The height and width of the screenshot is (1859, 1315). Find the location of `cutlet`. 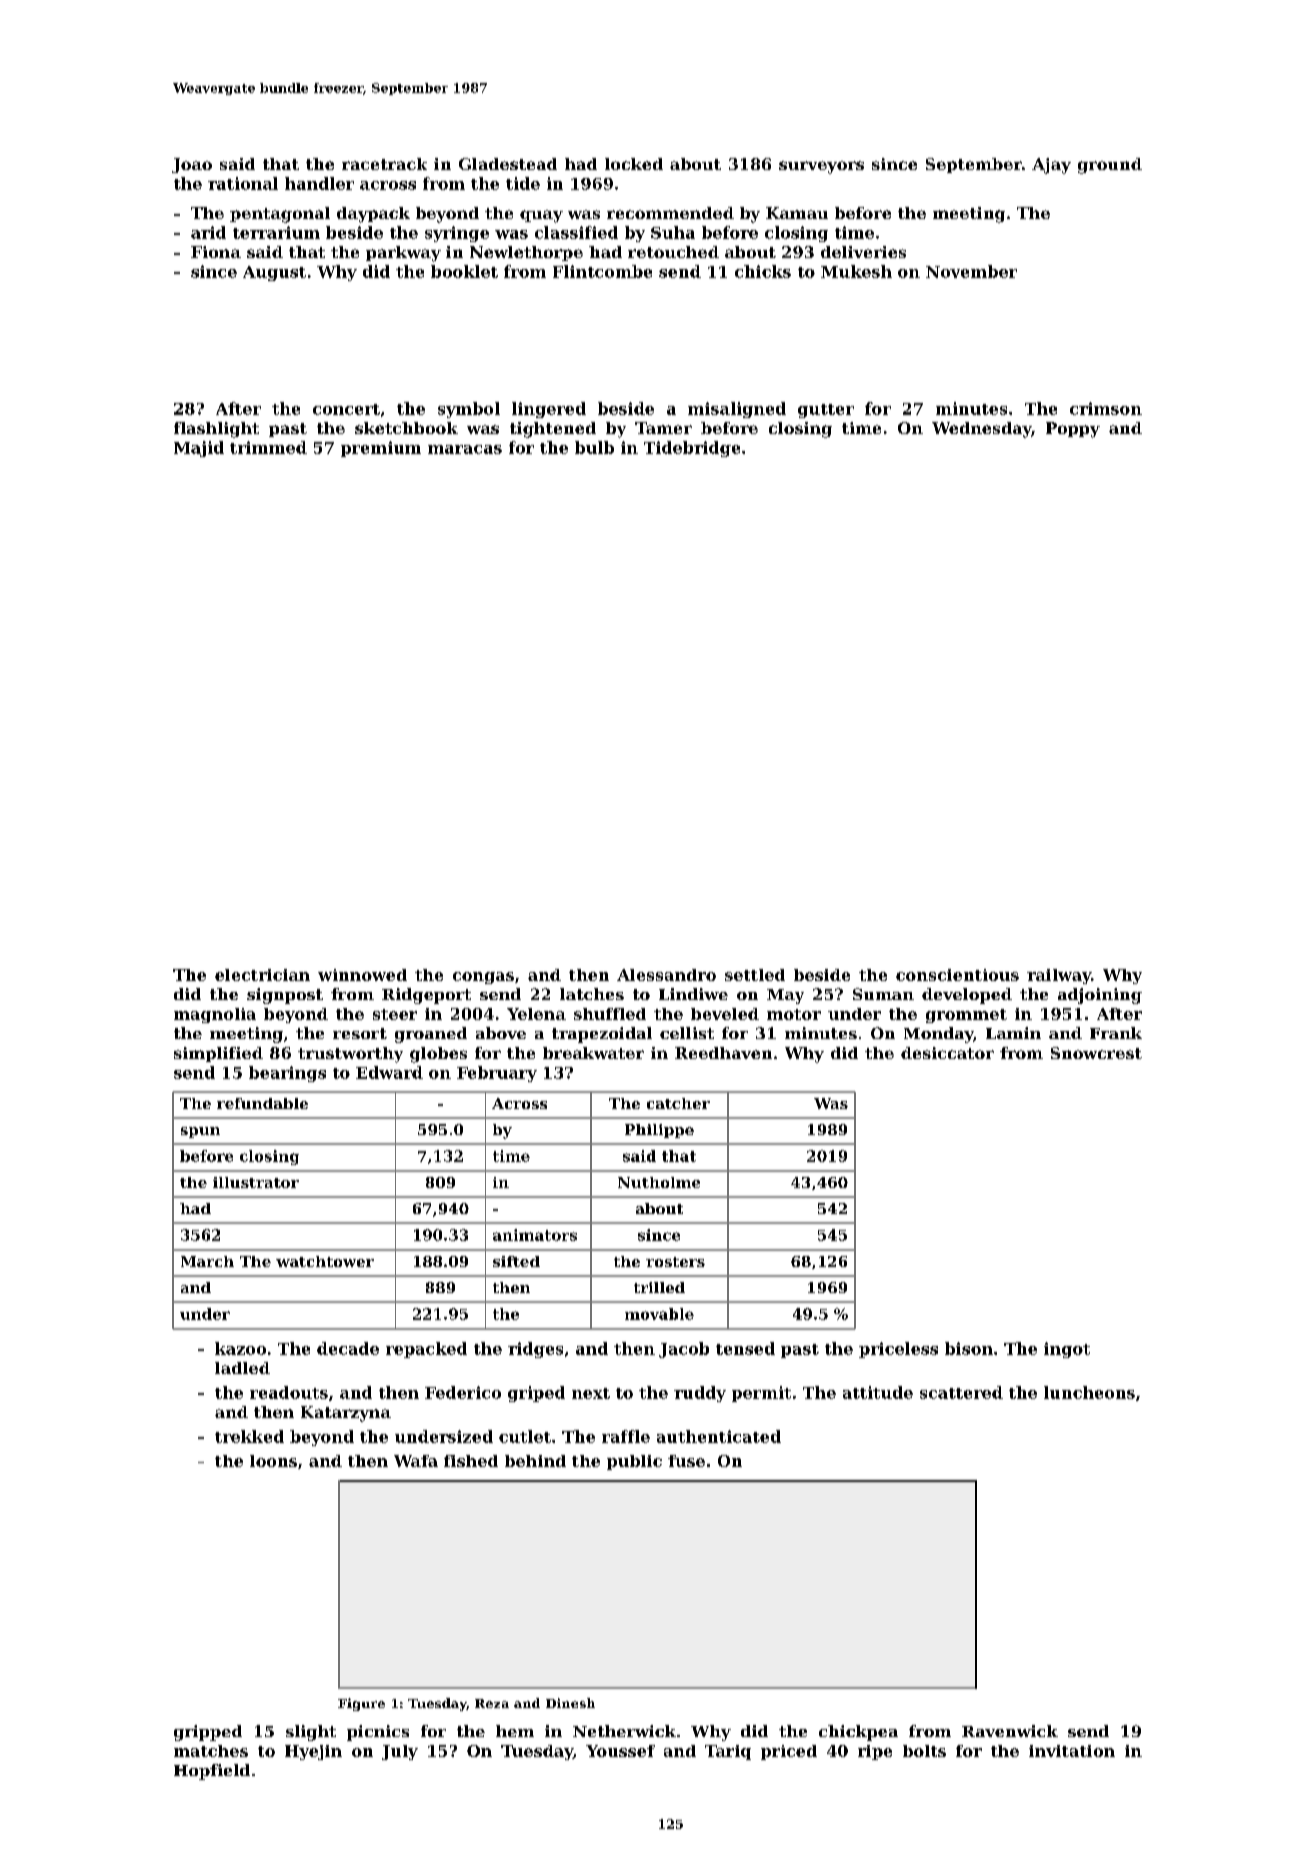

cutlet is located at coordinates (525, 1436).
